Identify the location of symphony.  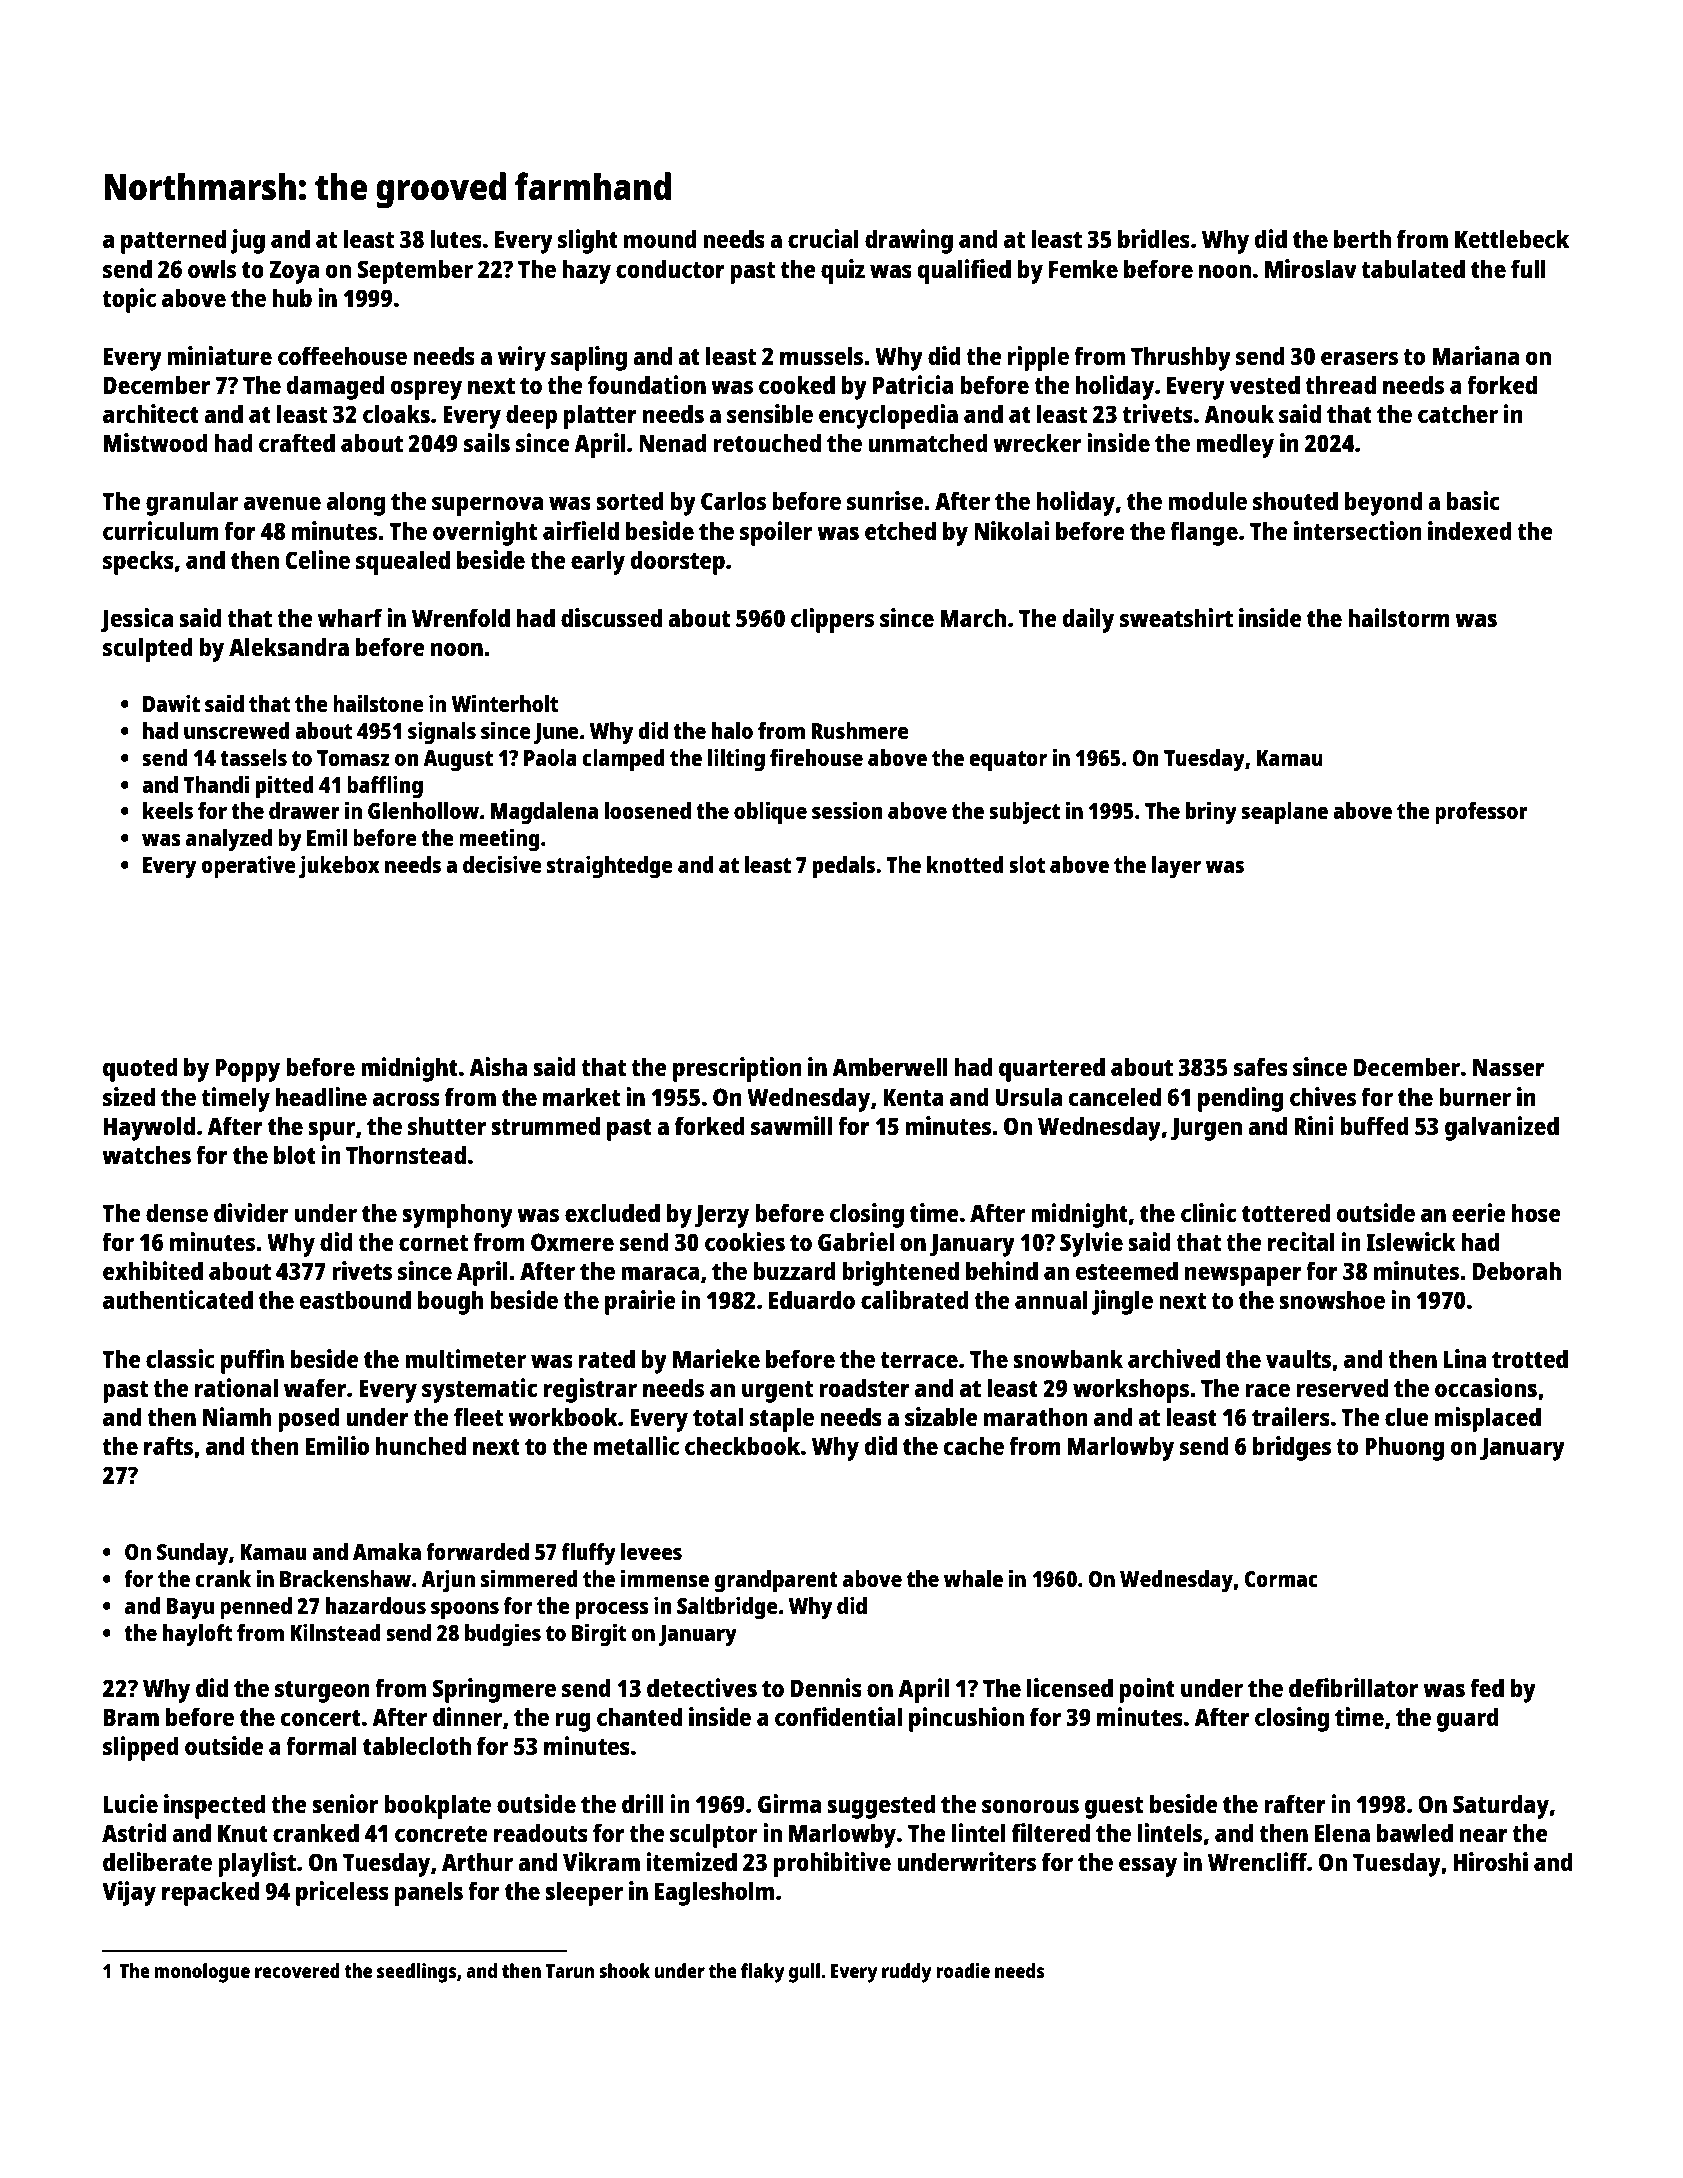
(457, 1215).
